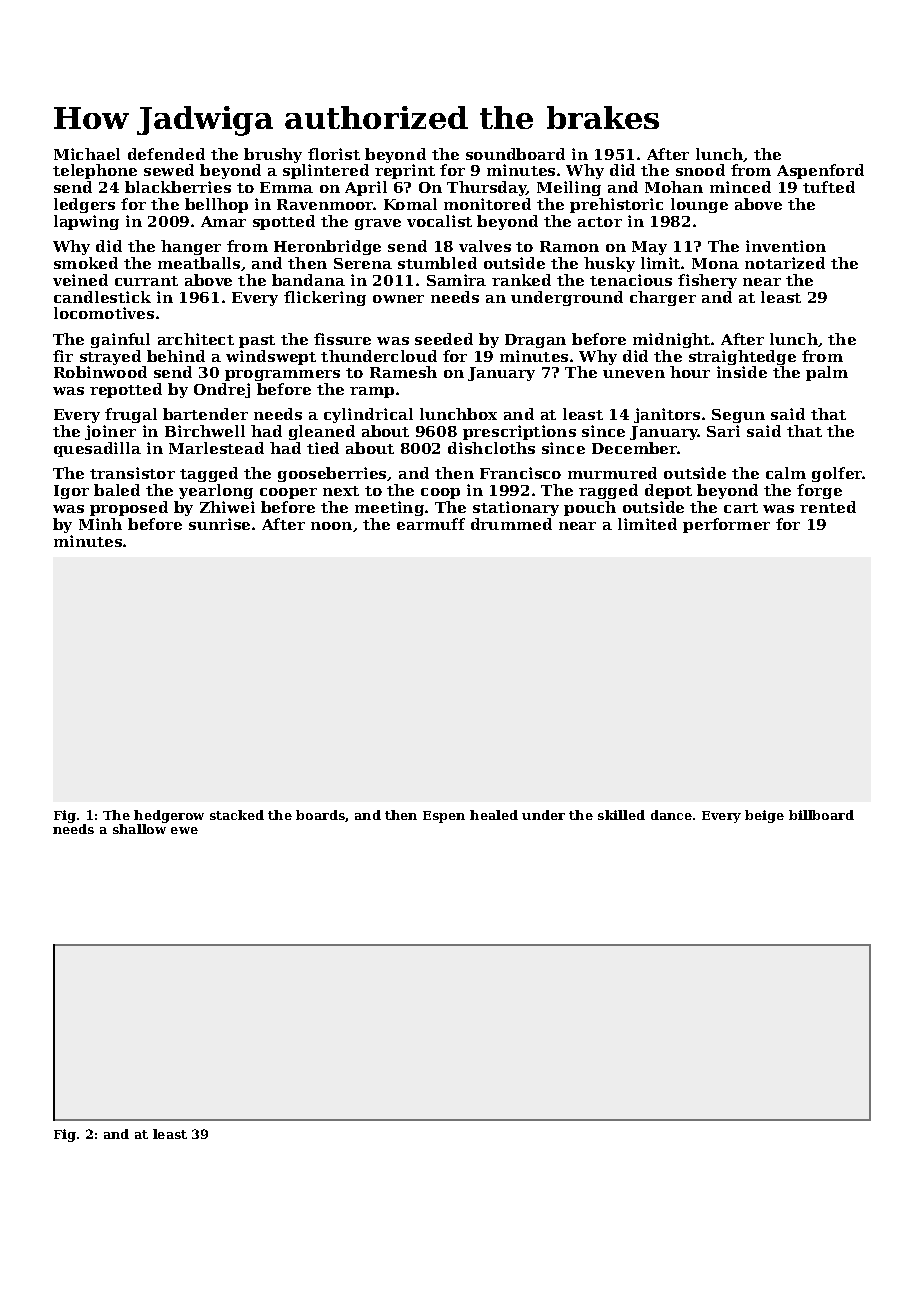 The height and width of the screenshot is (1314, 924). I want to click on Minh, so click(100, 524).
